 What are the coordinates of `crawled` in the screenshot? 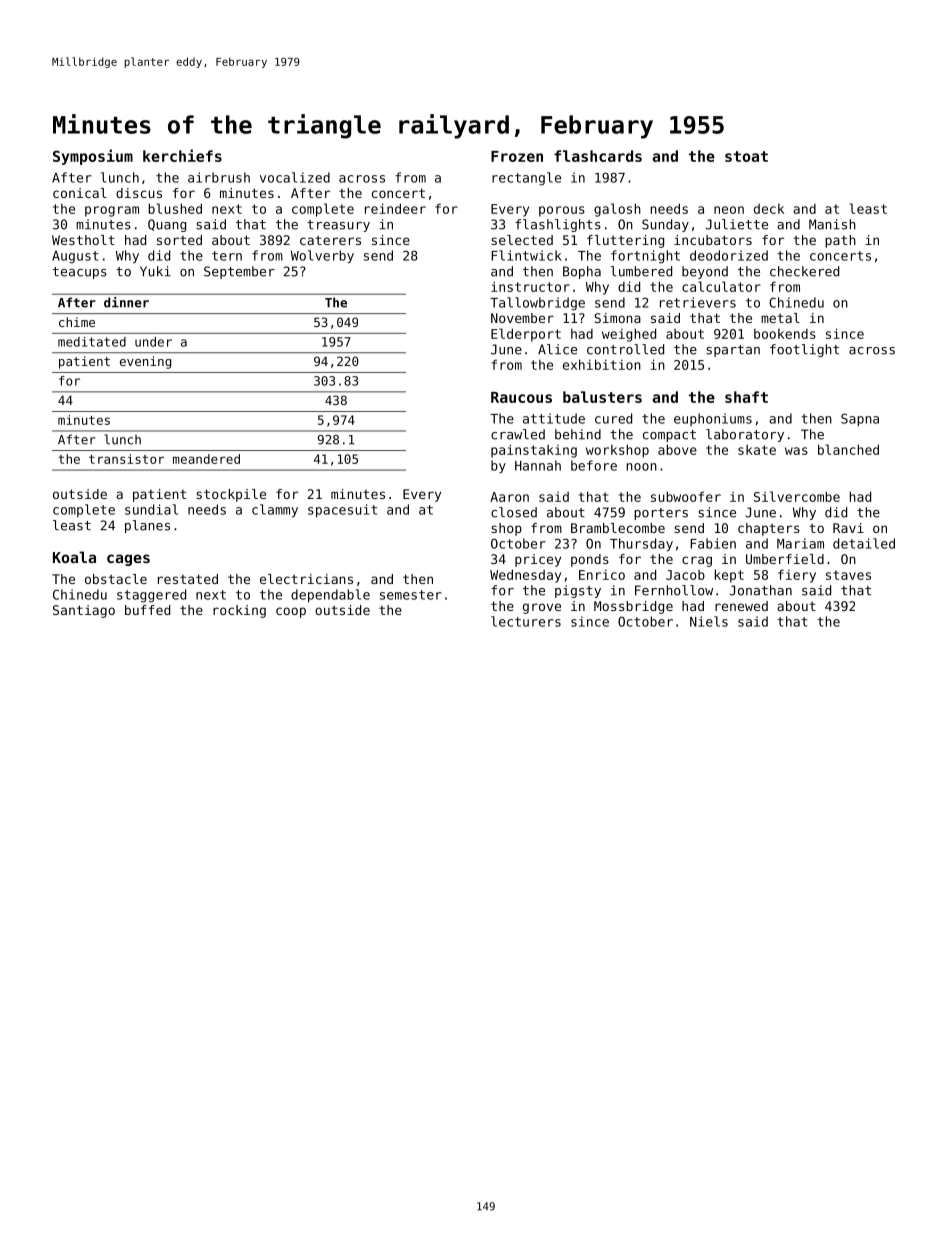 It's located at (518, 434).
